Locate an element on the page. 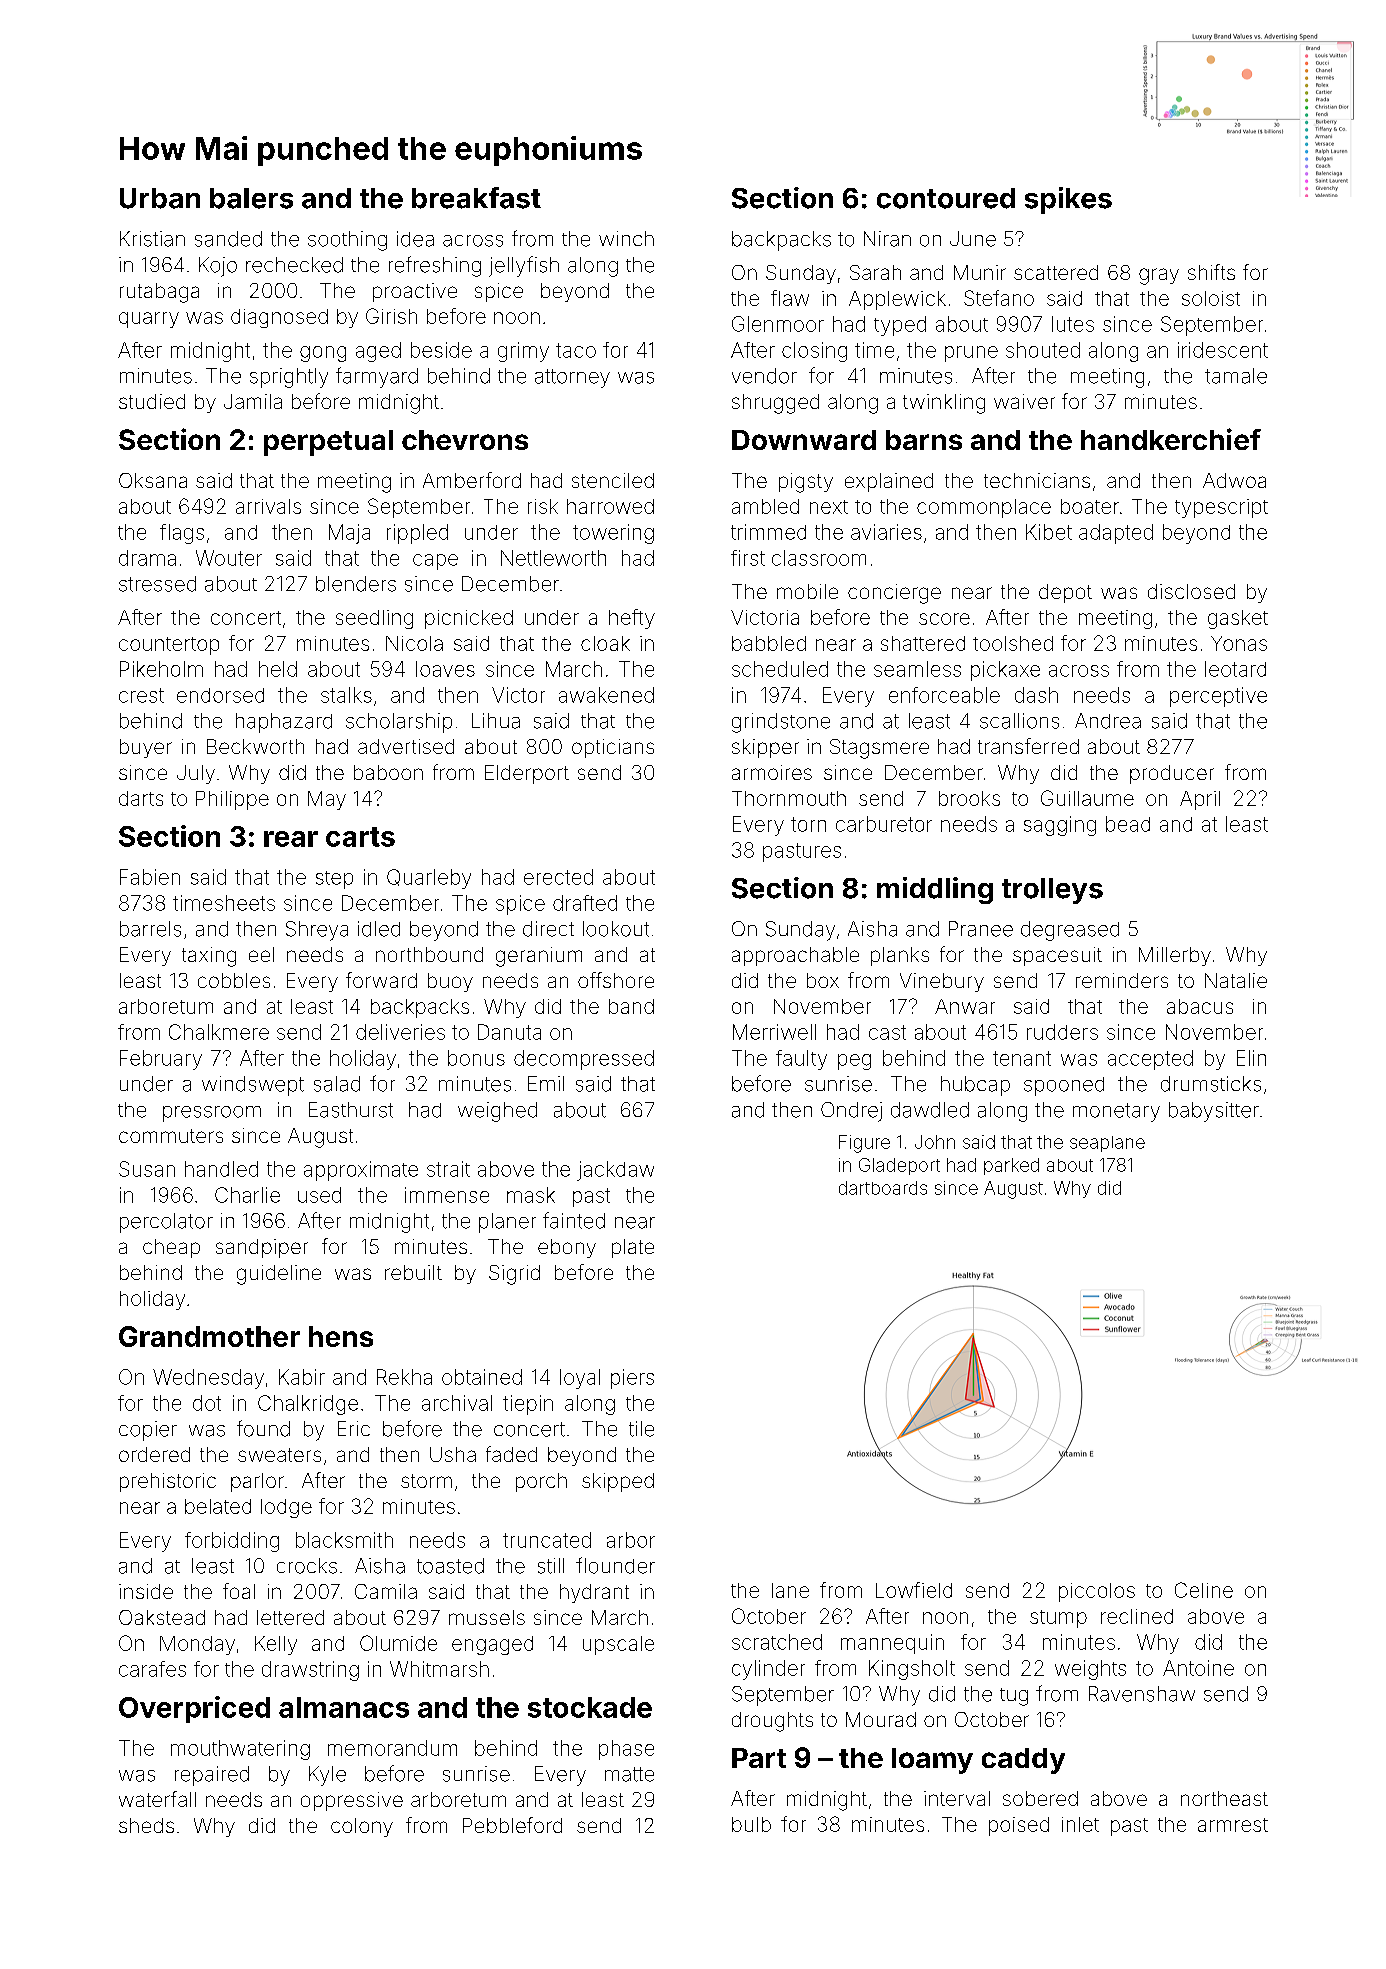 This image has height=1969, width=1386. Lowfield is located at coordinates (914, 1590).
